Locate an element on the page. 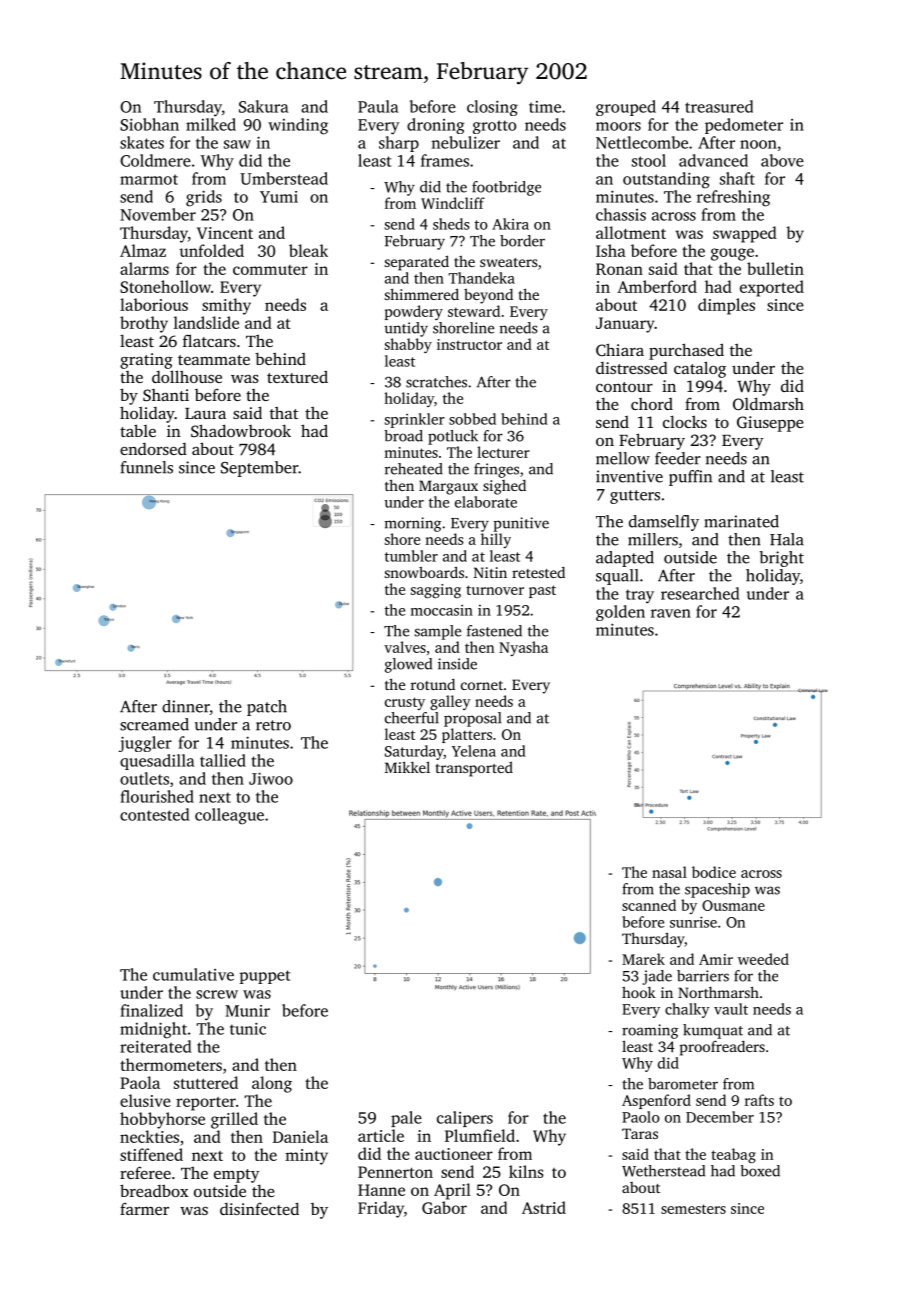 Image resolution: width=924 pixels, height=1308 pixels. gouge is located at coordinates (732, 254).
